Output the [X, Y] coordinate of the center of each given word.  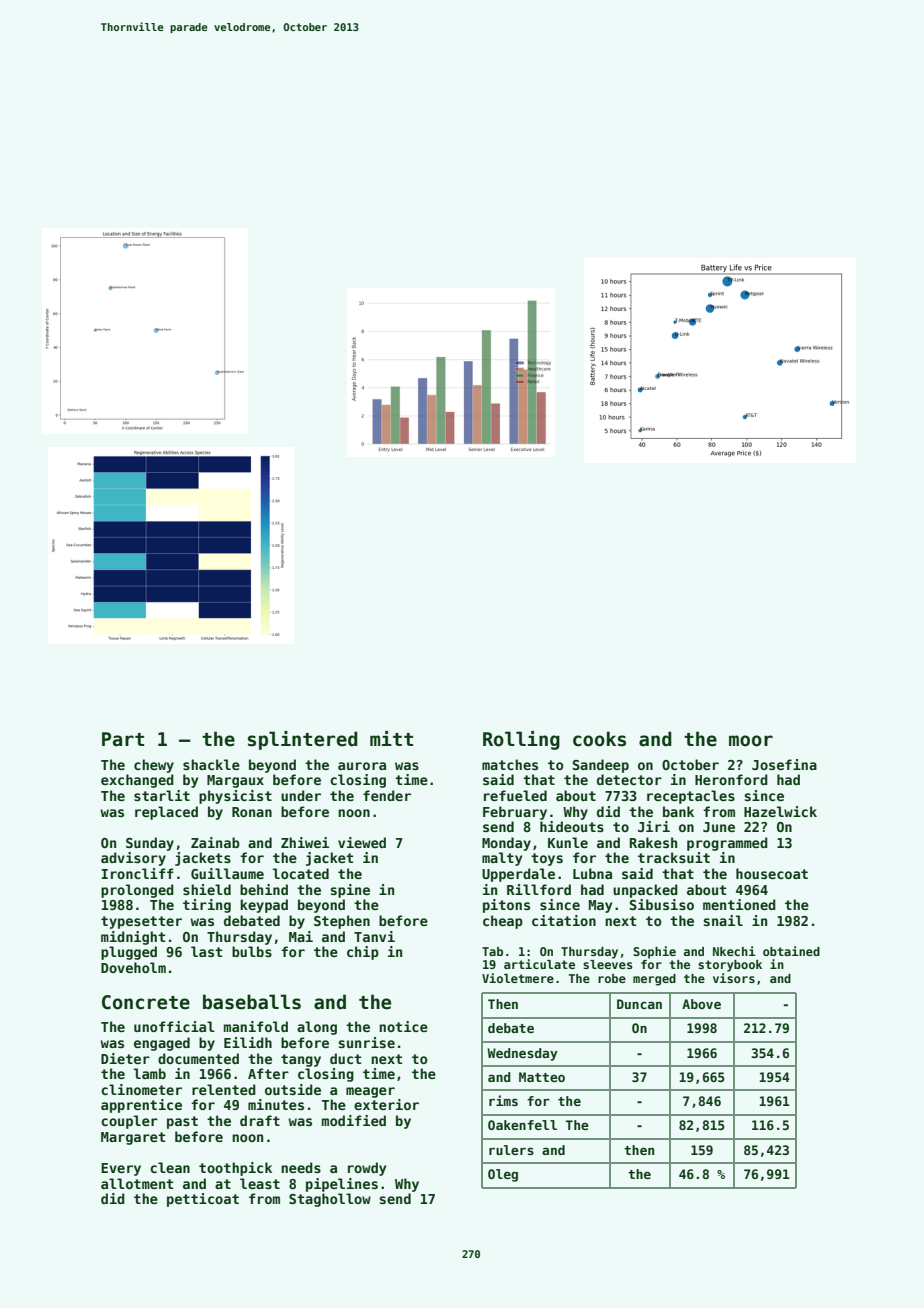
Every [121, 1169]
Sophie [654, 952]
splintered [303, 740]
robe [612, 978]
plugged [129, 953]
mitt [391, 738]
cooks [599, 739]
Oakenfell [522, 1125]
